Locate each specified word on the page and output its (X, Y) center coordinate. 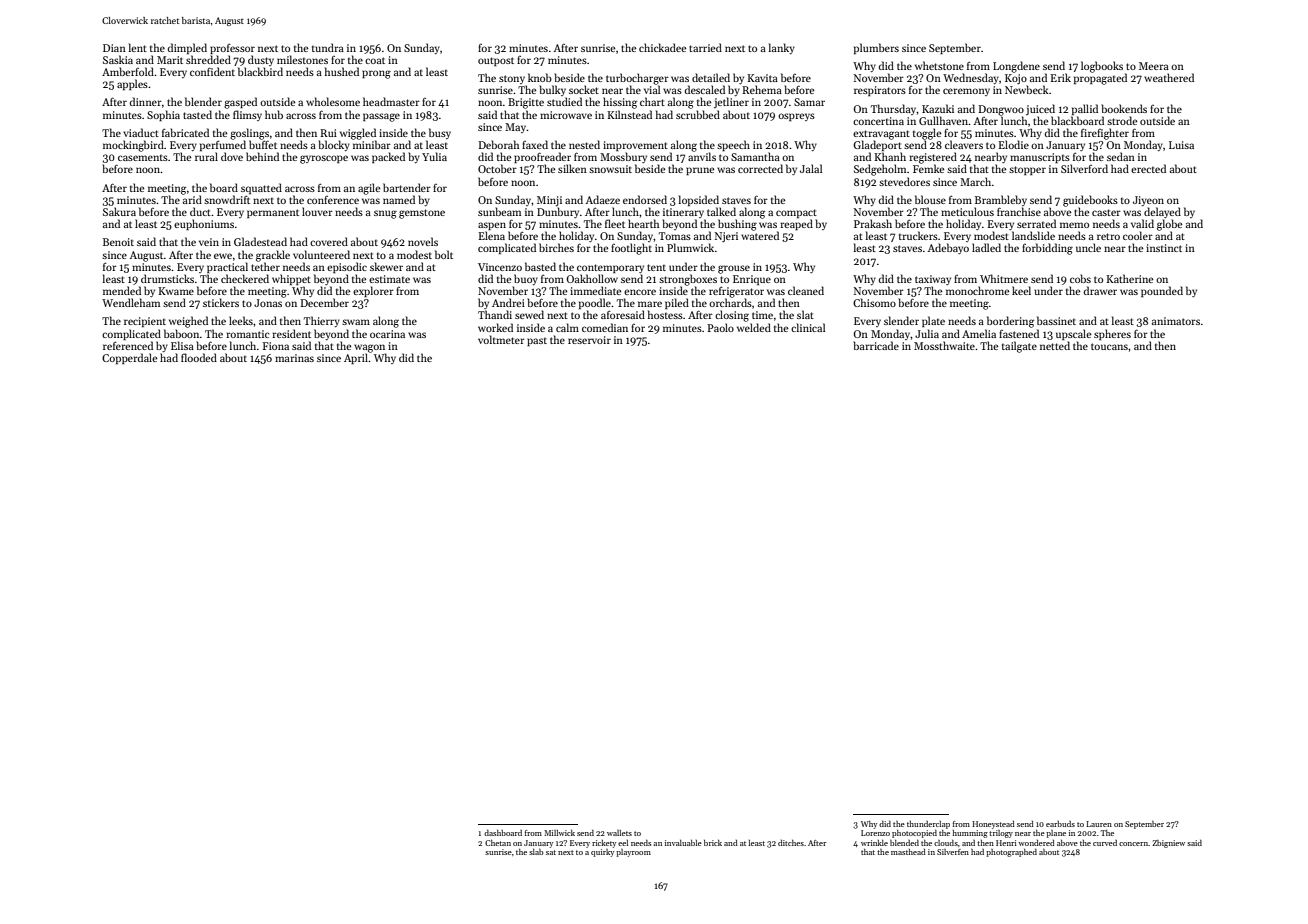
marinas (294, 358)
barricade (876, 345)
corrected (760, 168)
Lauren (1099, 824)
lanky (782, 48)
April (356, 358)
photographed (1011, 853)
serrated (1036, 223)
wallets (619, 833)
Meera (1154, 66)
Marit (170, 60)
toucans (1109, 346)
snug (385, 214)
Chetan (498, 843)
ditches (791, 843)
